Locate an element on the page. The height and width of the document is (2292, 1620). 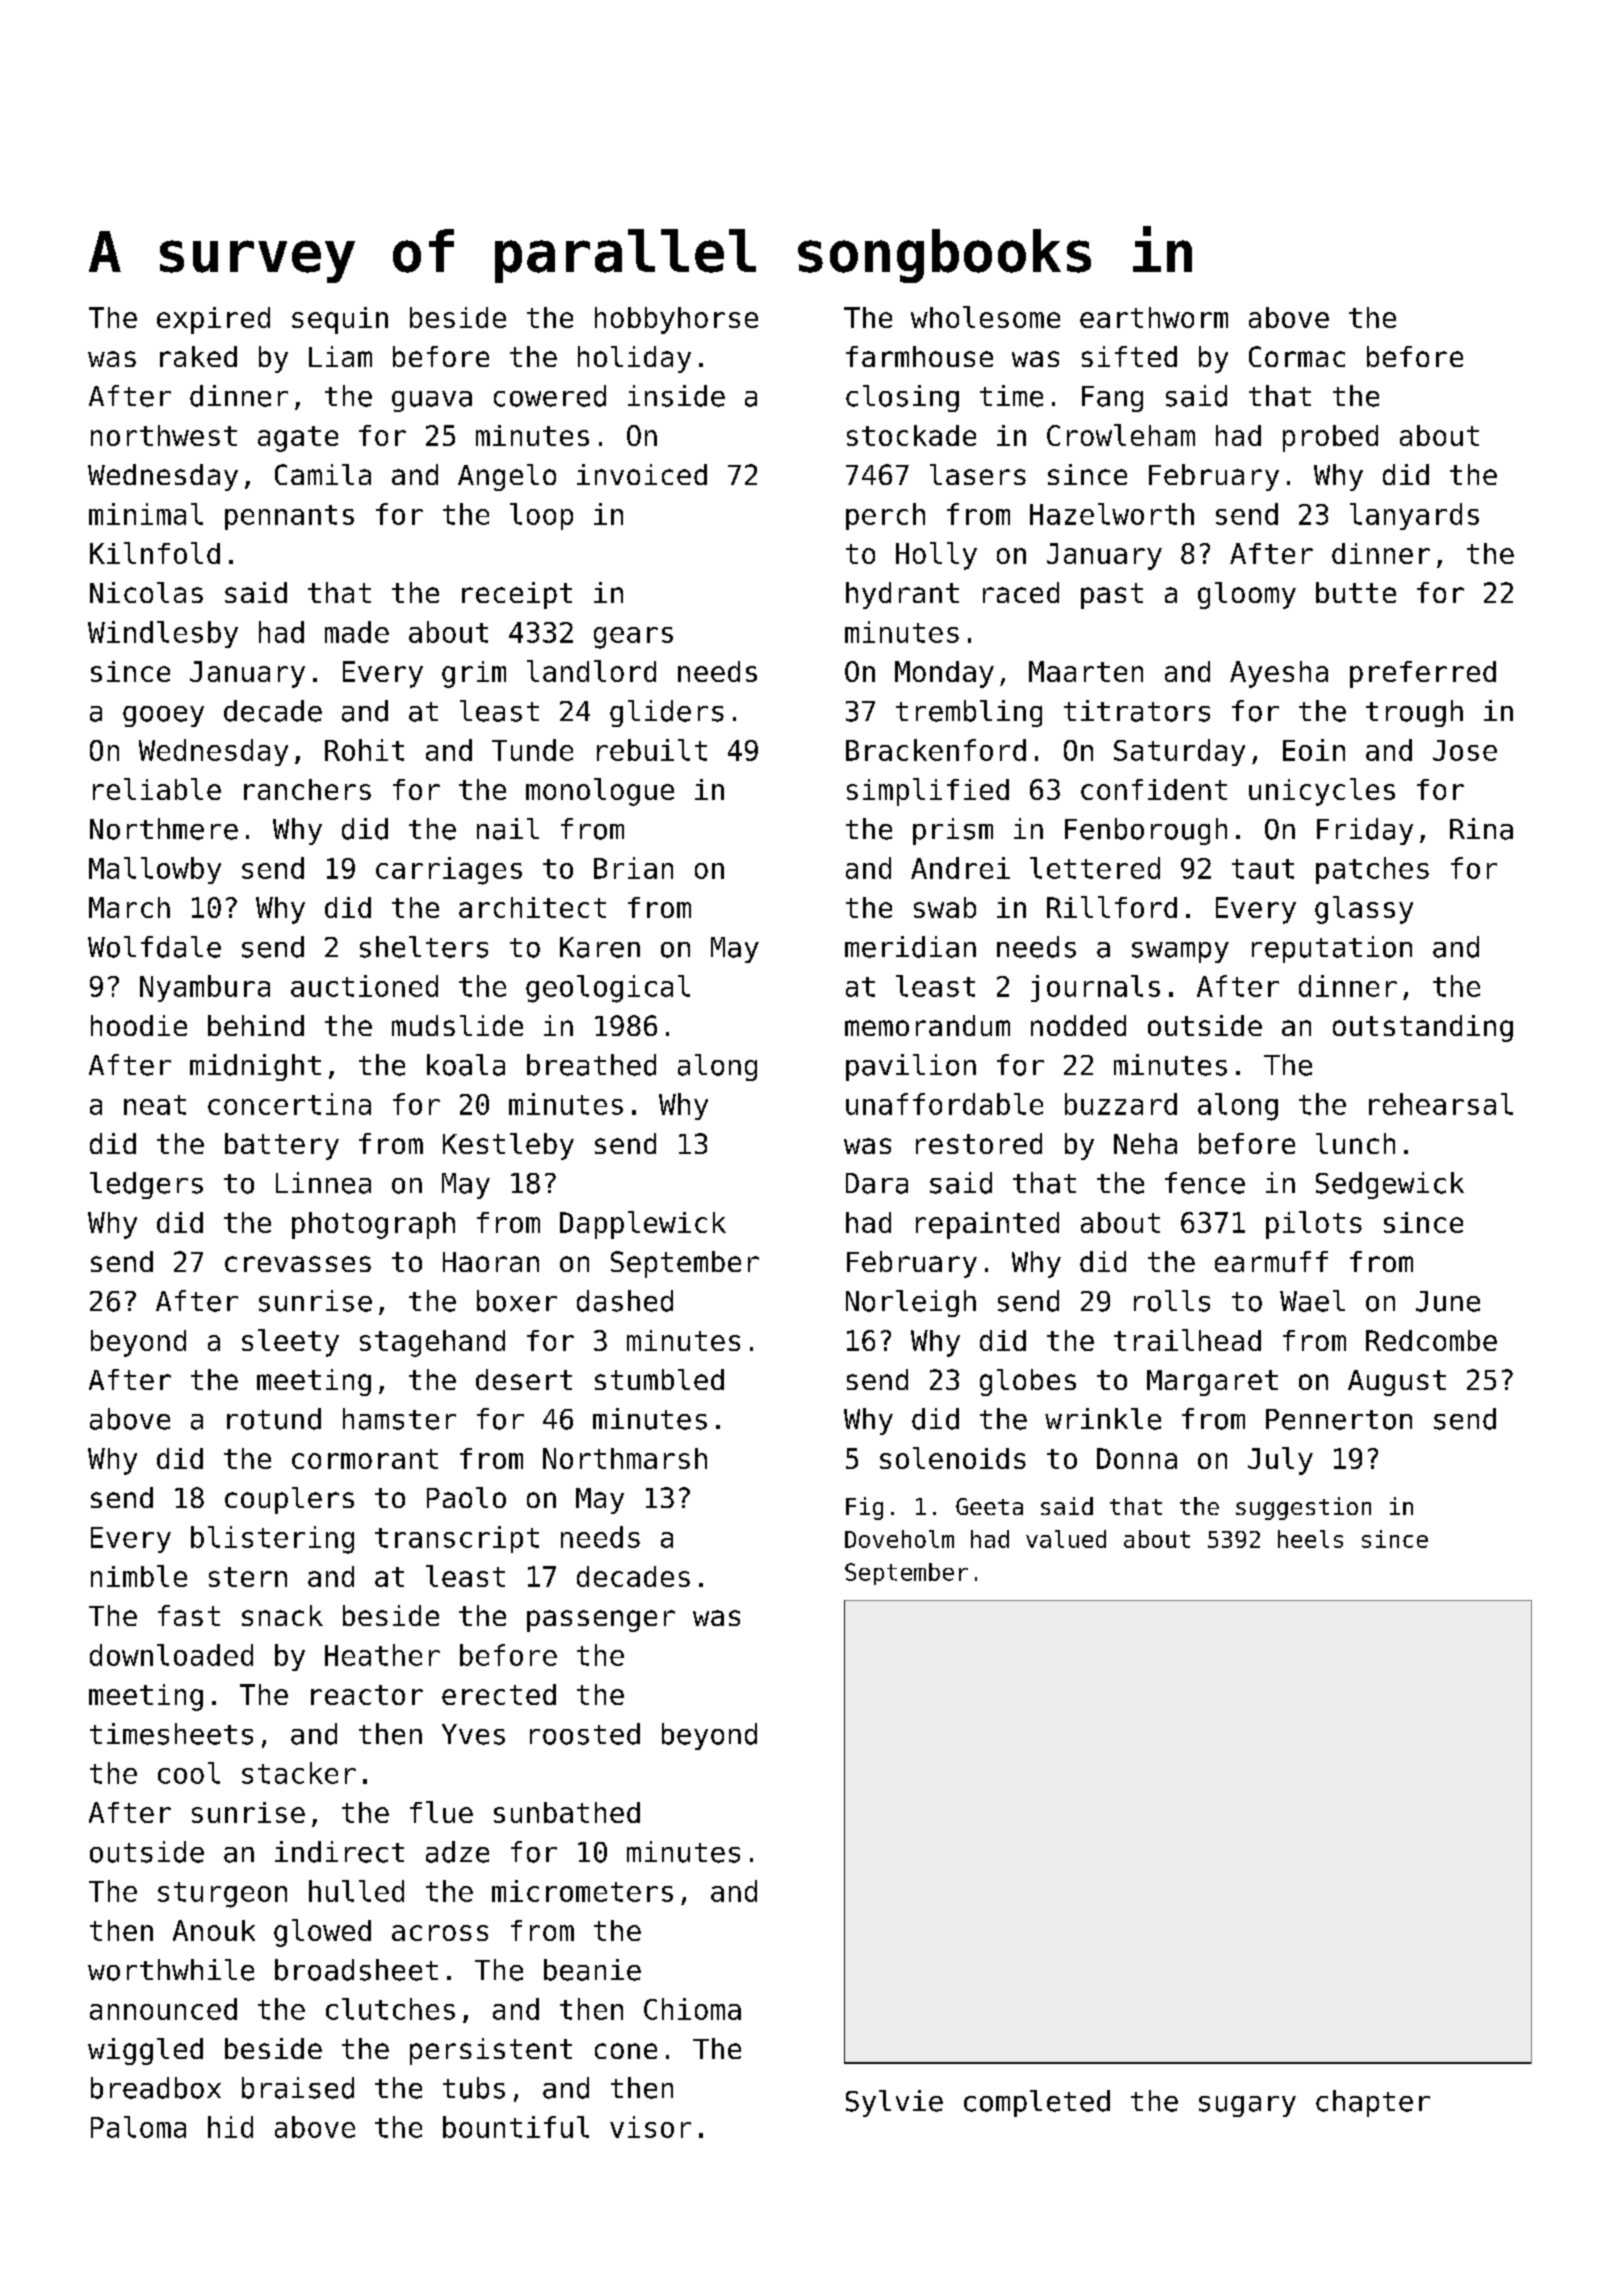
rehearsal is located at coordinates (1441, 1104).
